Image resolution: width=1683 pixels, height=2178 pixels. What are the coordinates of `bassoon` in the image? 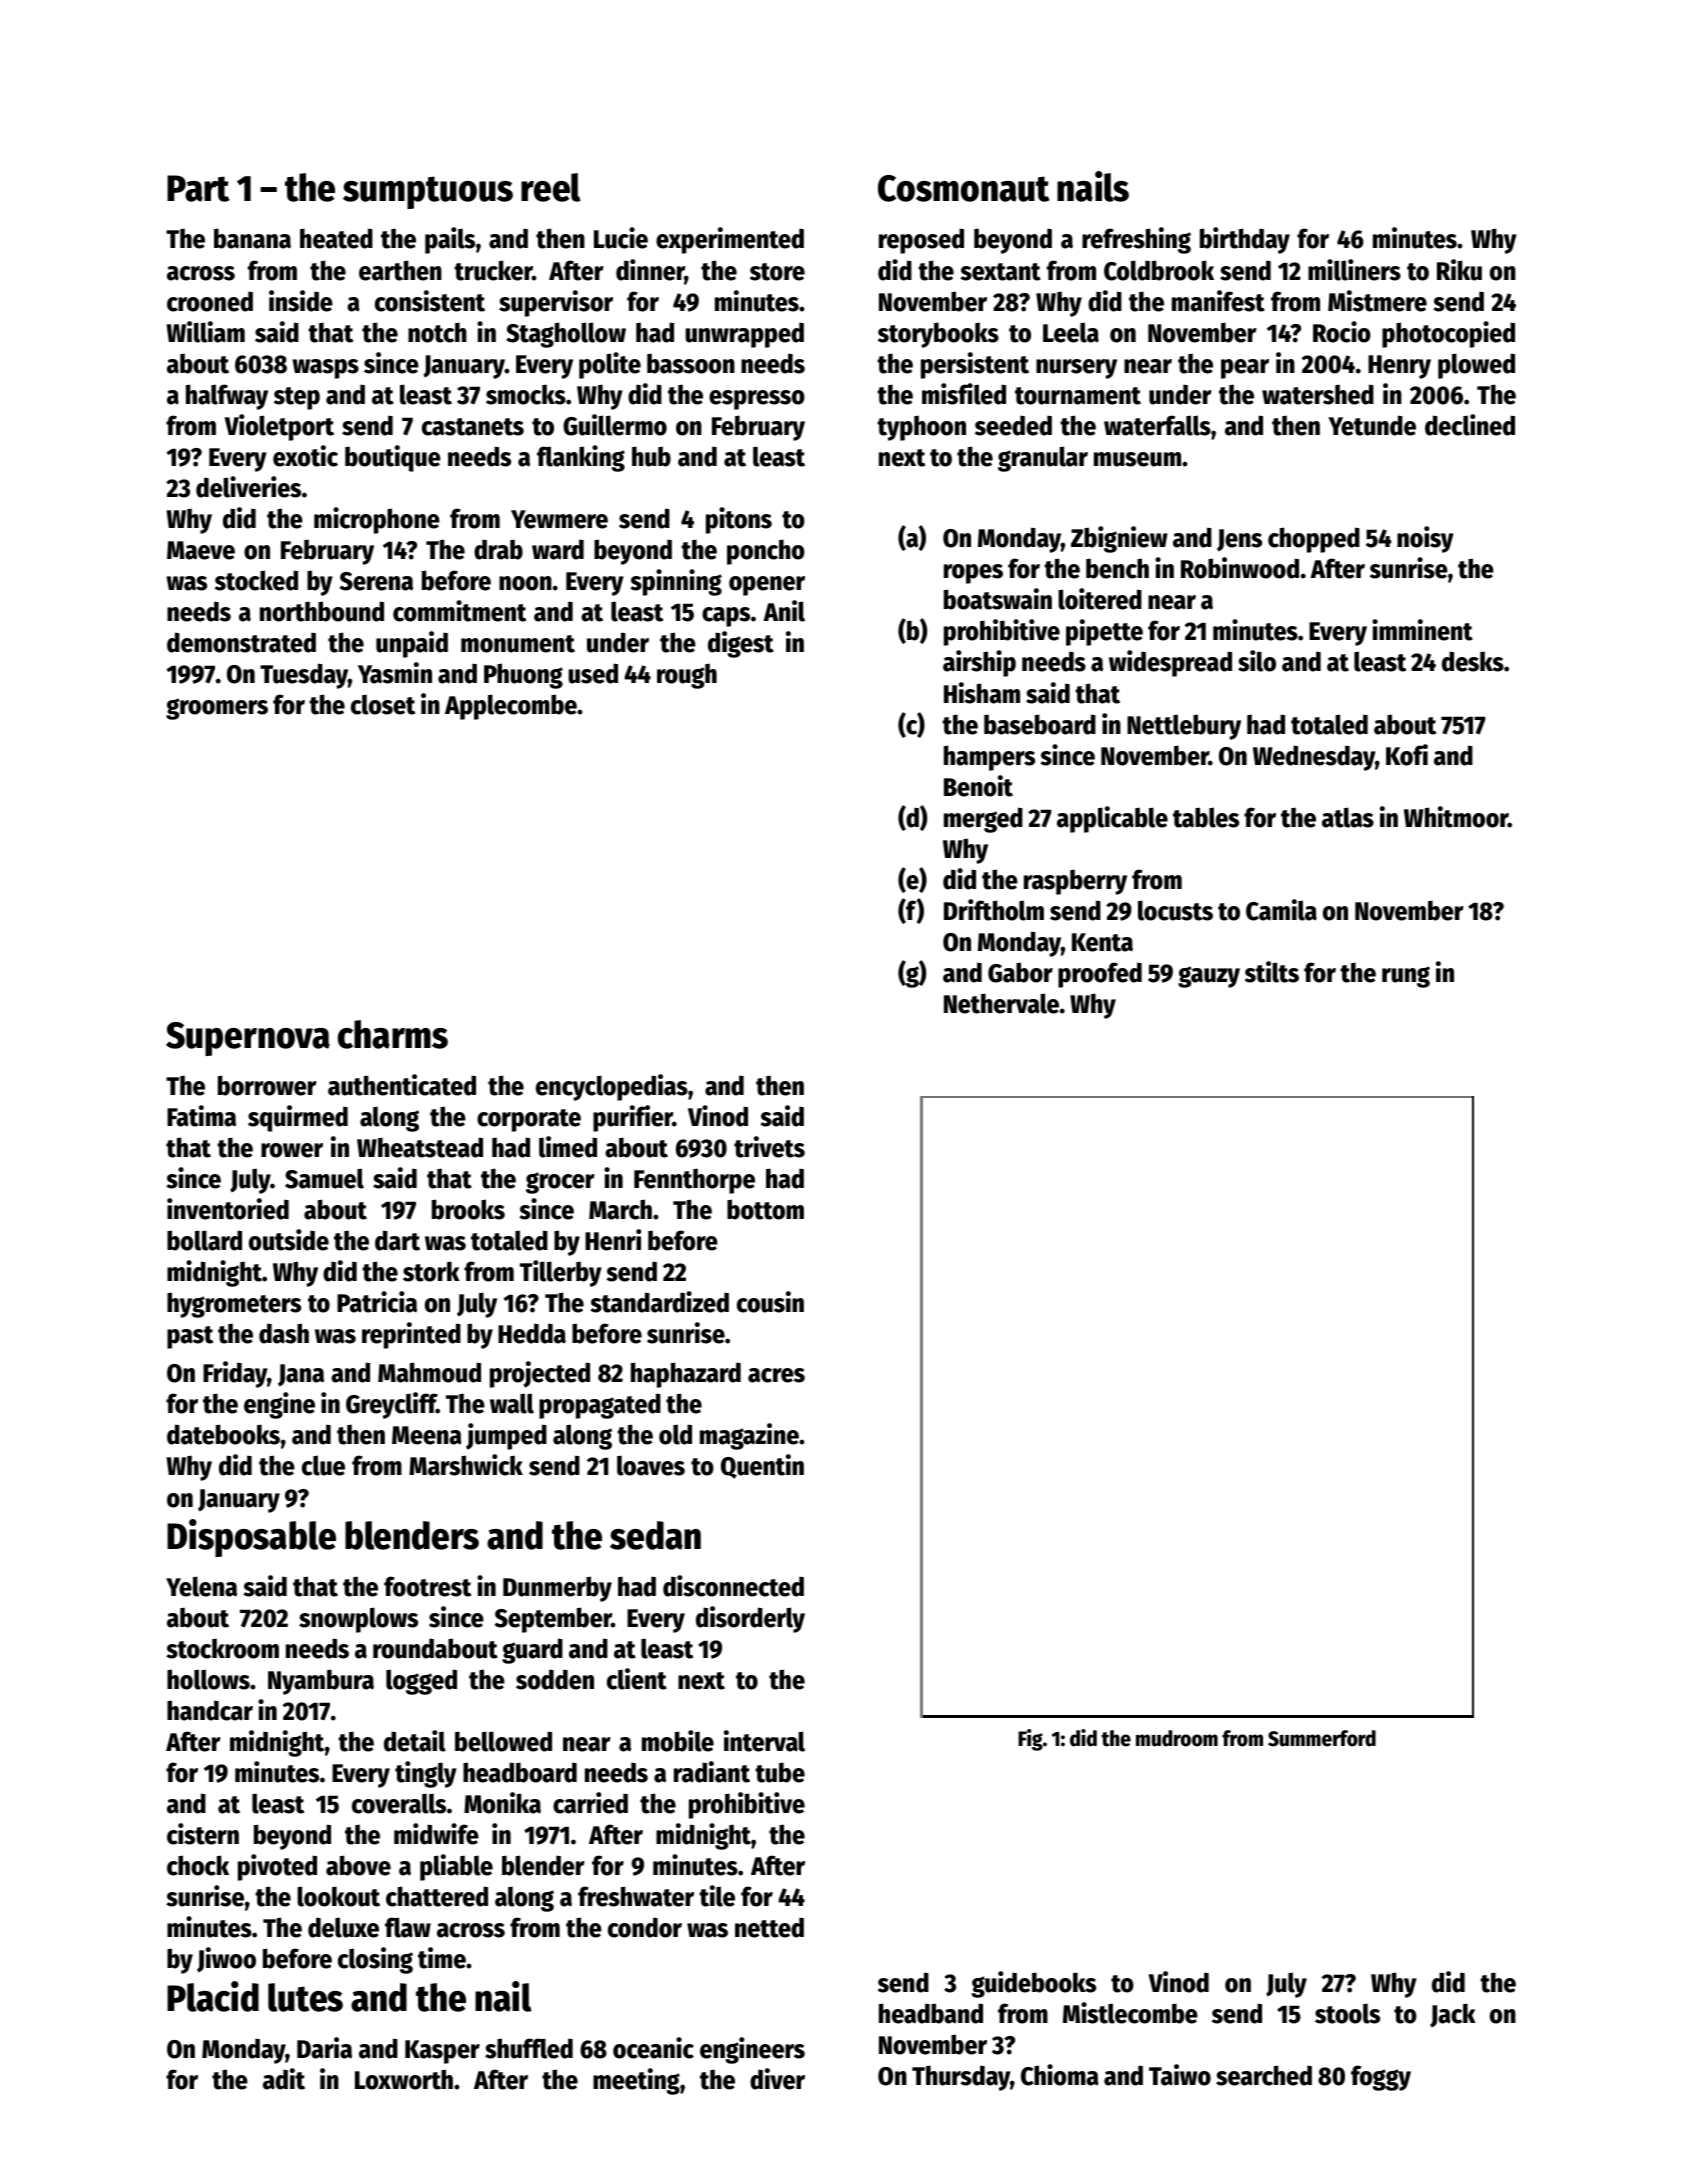 It's located at (691, 364).
